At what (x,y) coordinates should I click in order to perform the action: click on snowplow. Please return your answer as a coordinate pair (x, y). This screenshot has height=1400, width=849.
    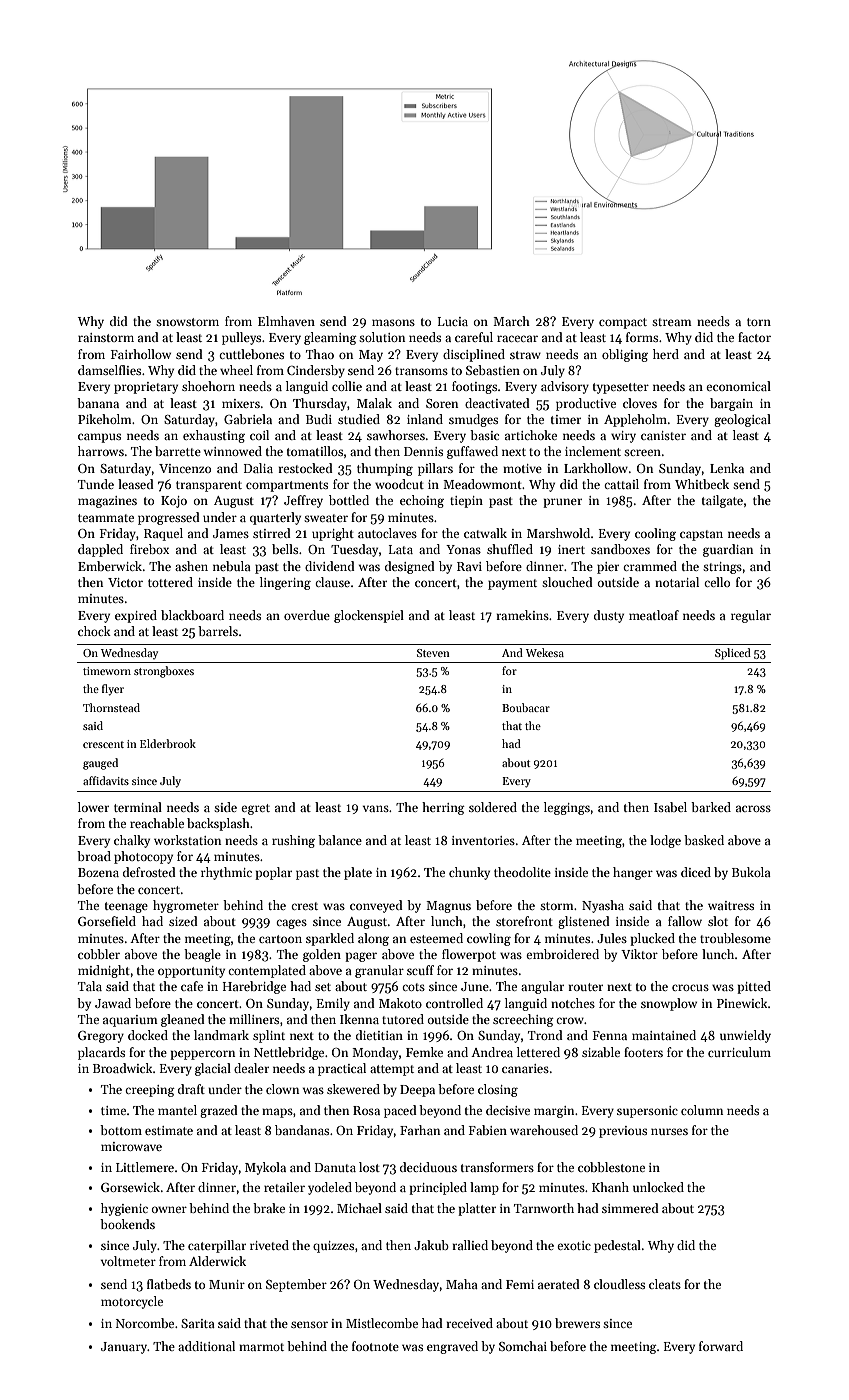
    Looking at the image, I should click on (669, 1004).
